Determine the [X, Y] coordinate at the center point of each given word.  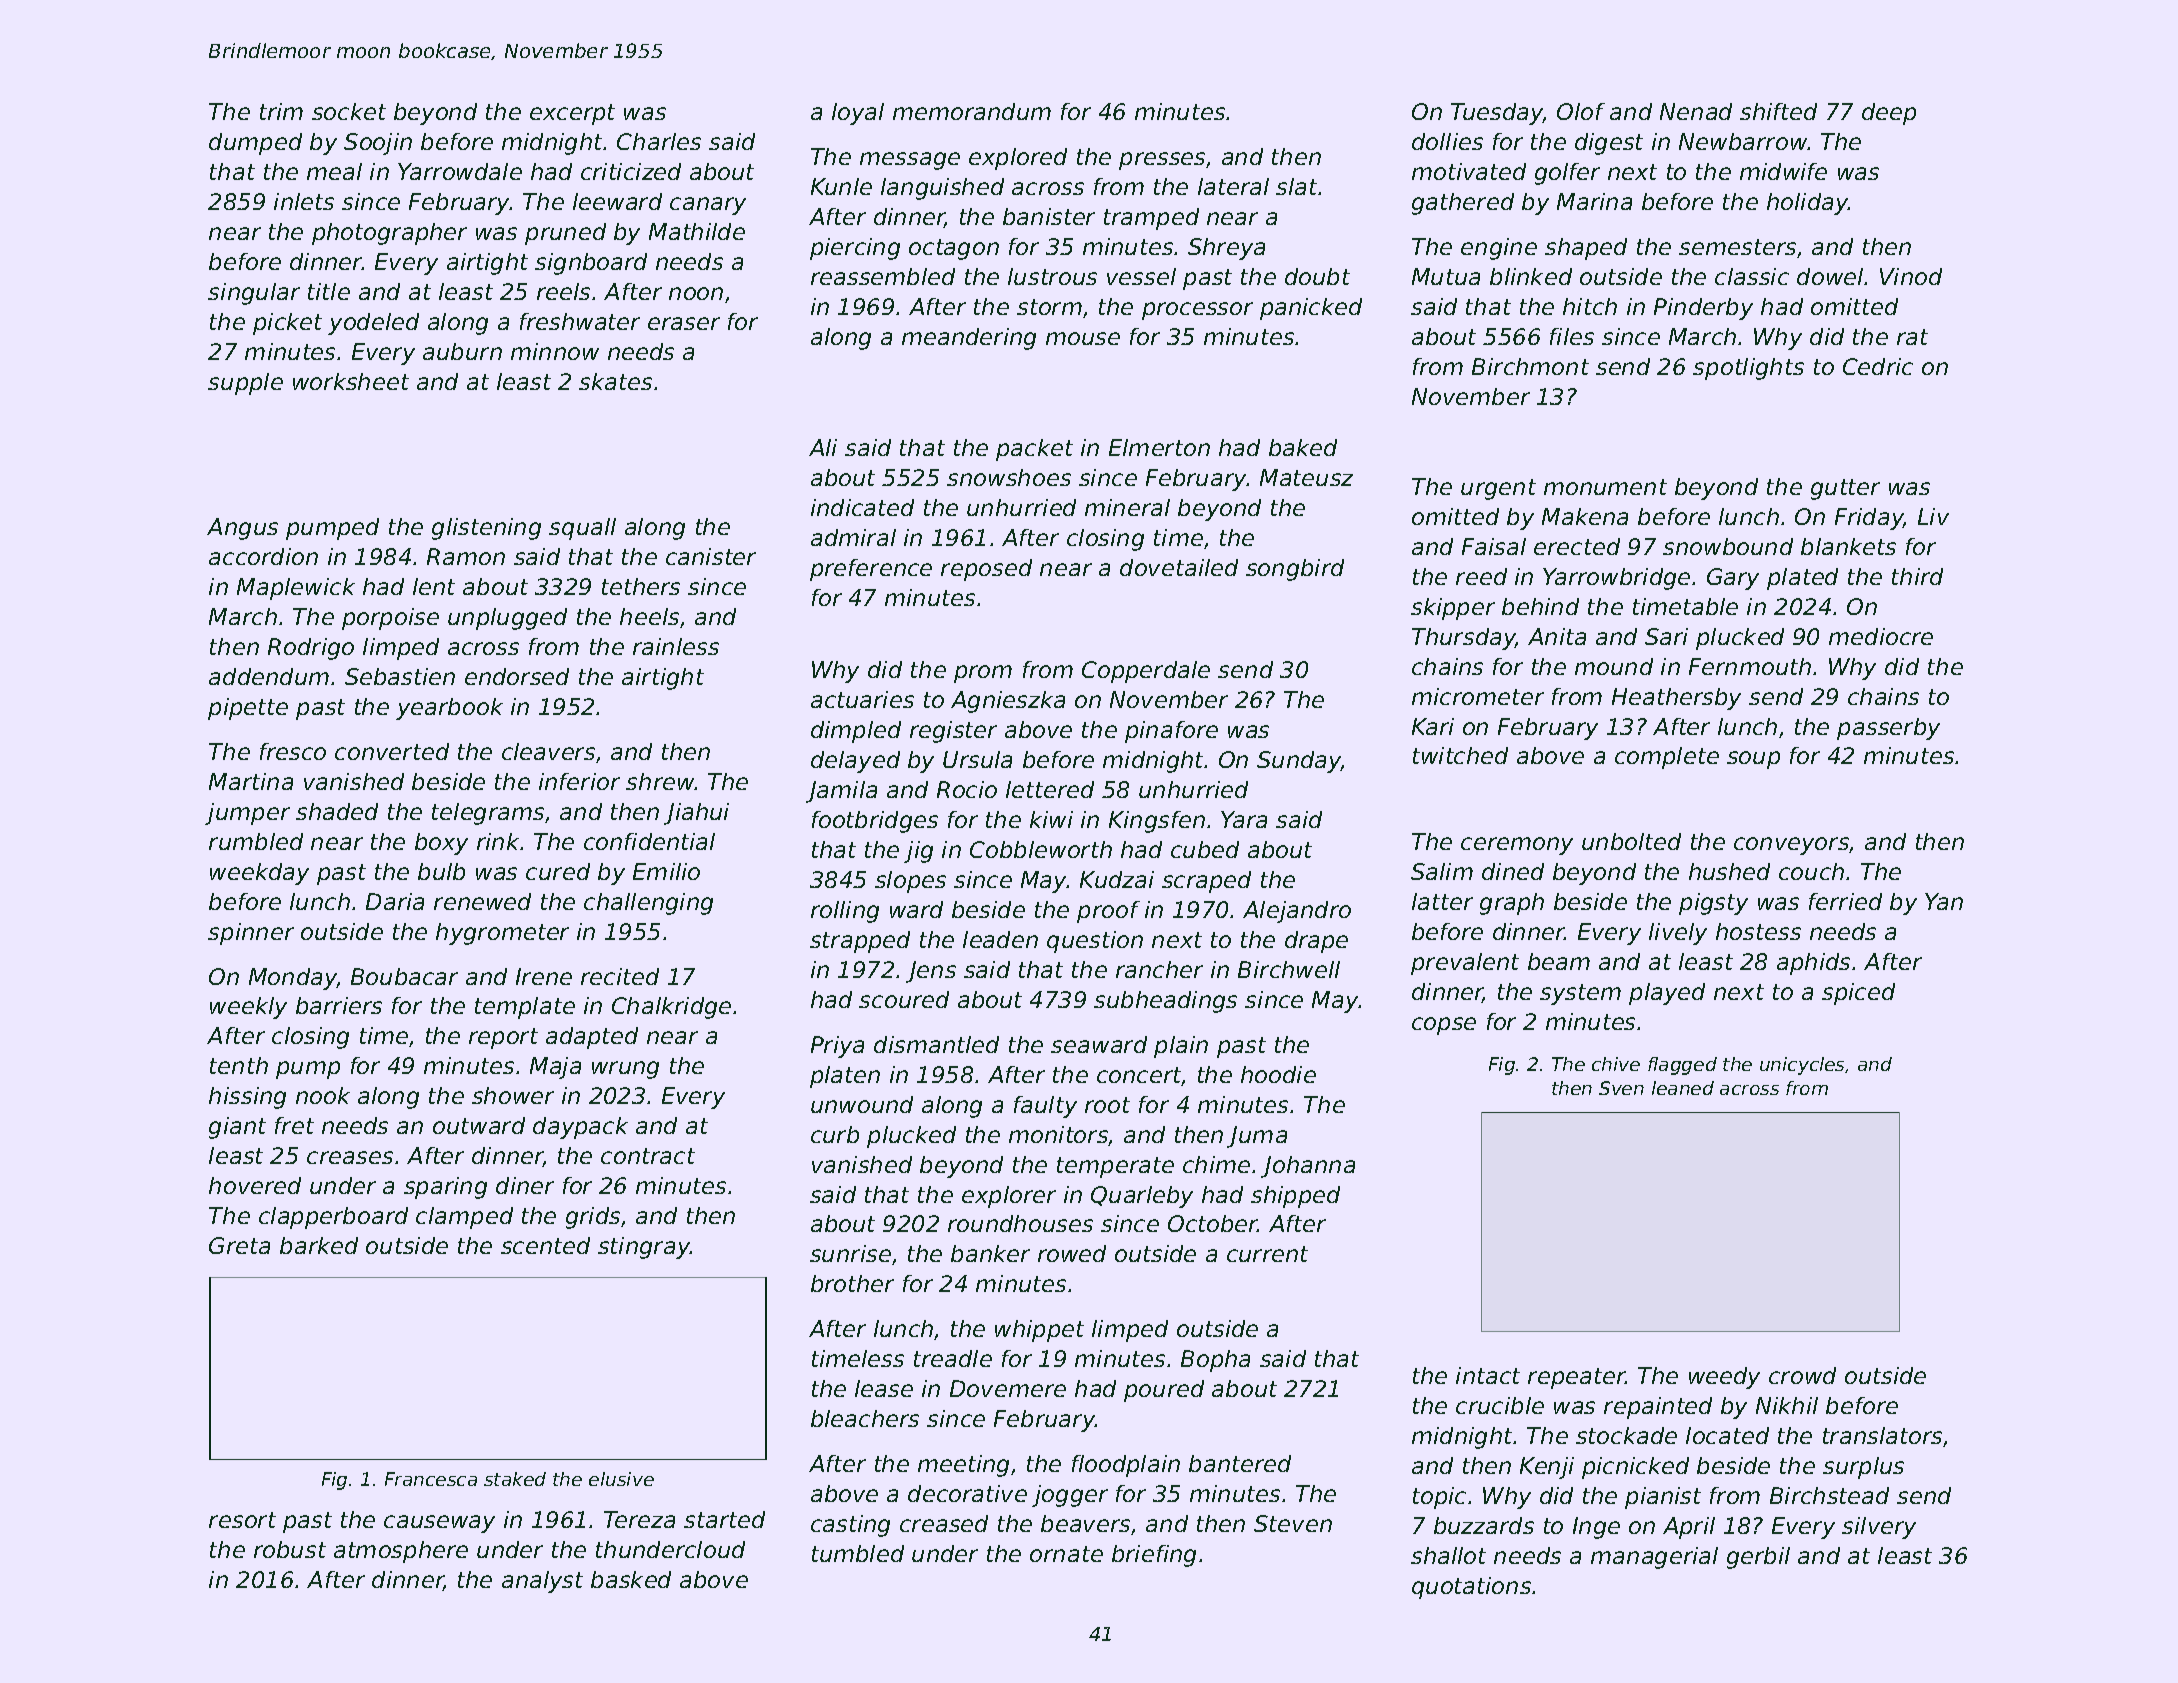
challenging [648, 904]
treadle [953, 1358]
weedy [1724, 1378]
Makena [1585, 516]
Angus [242, 529]
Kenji [1547, 1468]
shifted [1778, 111]
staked [515, 1479]
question [1095, 942]
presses [1163, 161]
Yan [1944, 901]
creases [350, 1157]
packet [1034, 450]
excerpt [572, 114]
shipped [1295, 1197]
